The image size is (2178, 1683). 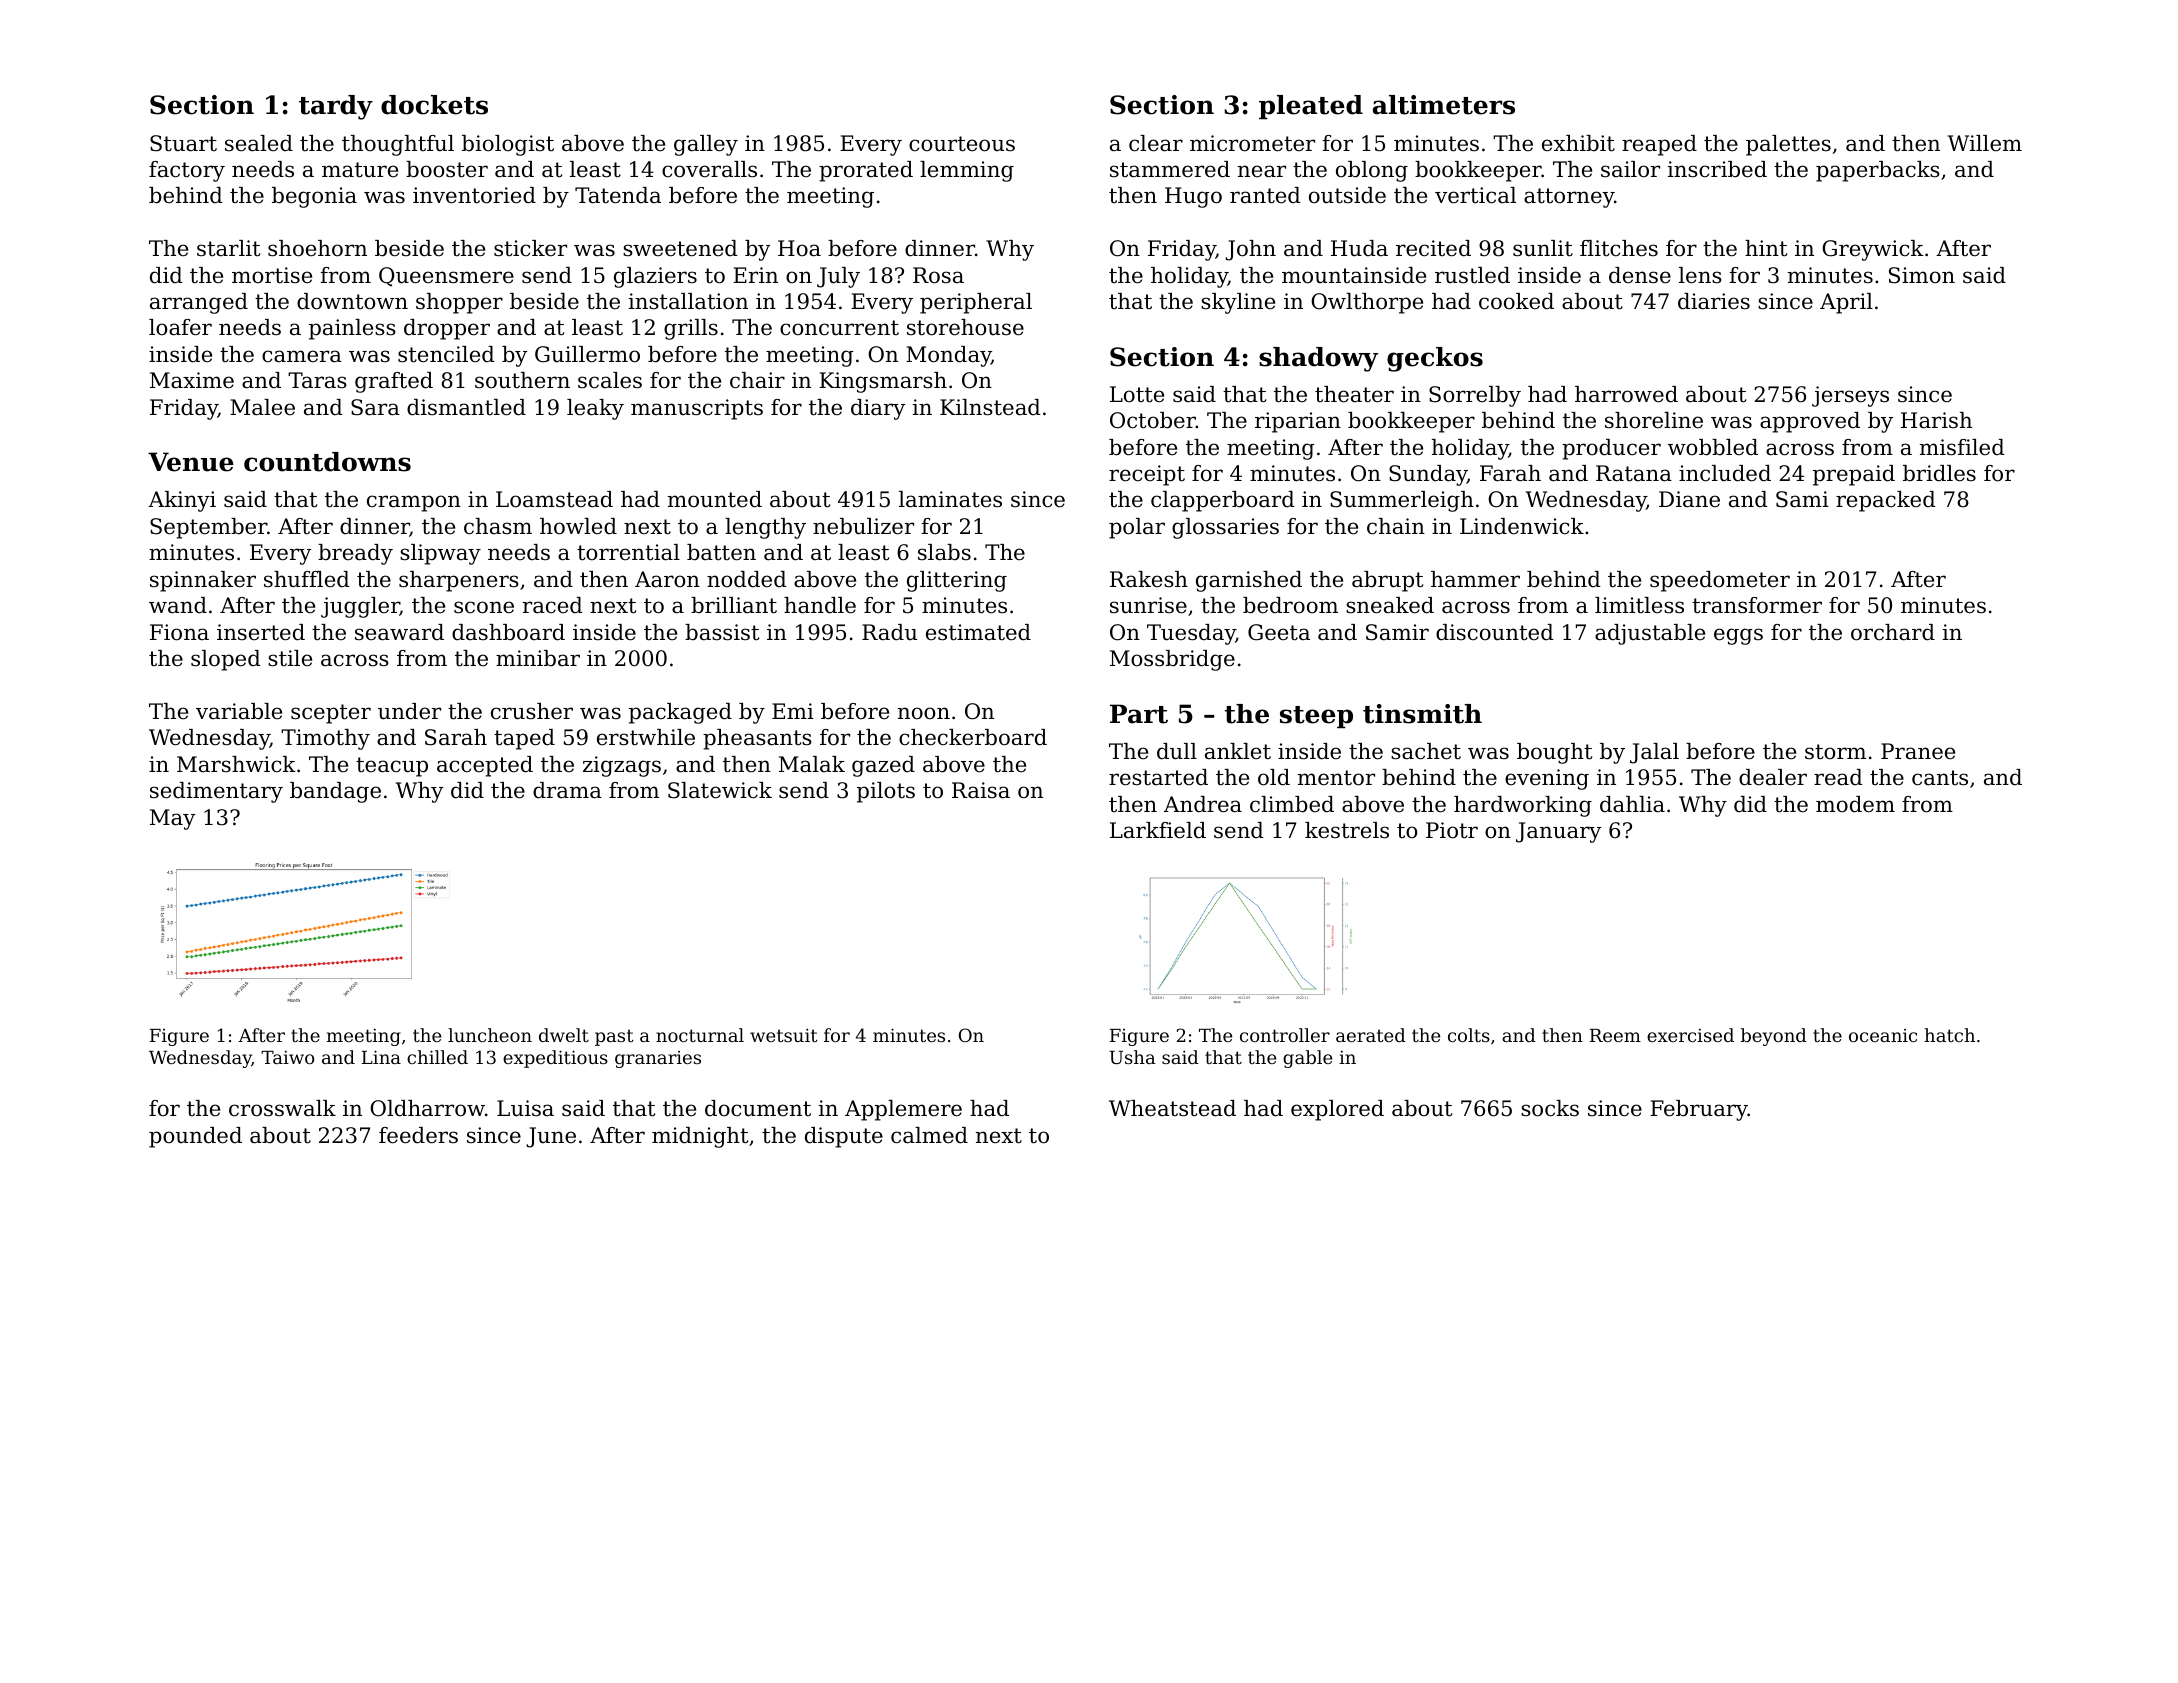 What do you see at coordinates (1550, 1108) in the document?
I see `socks` at bounding box center [1550, 1108].
